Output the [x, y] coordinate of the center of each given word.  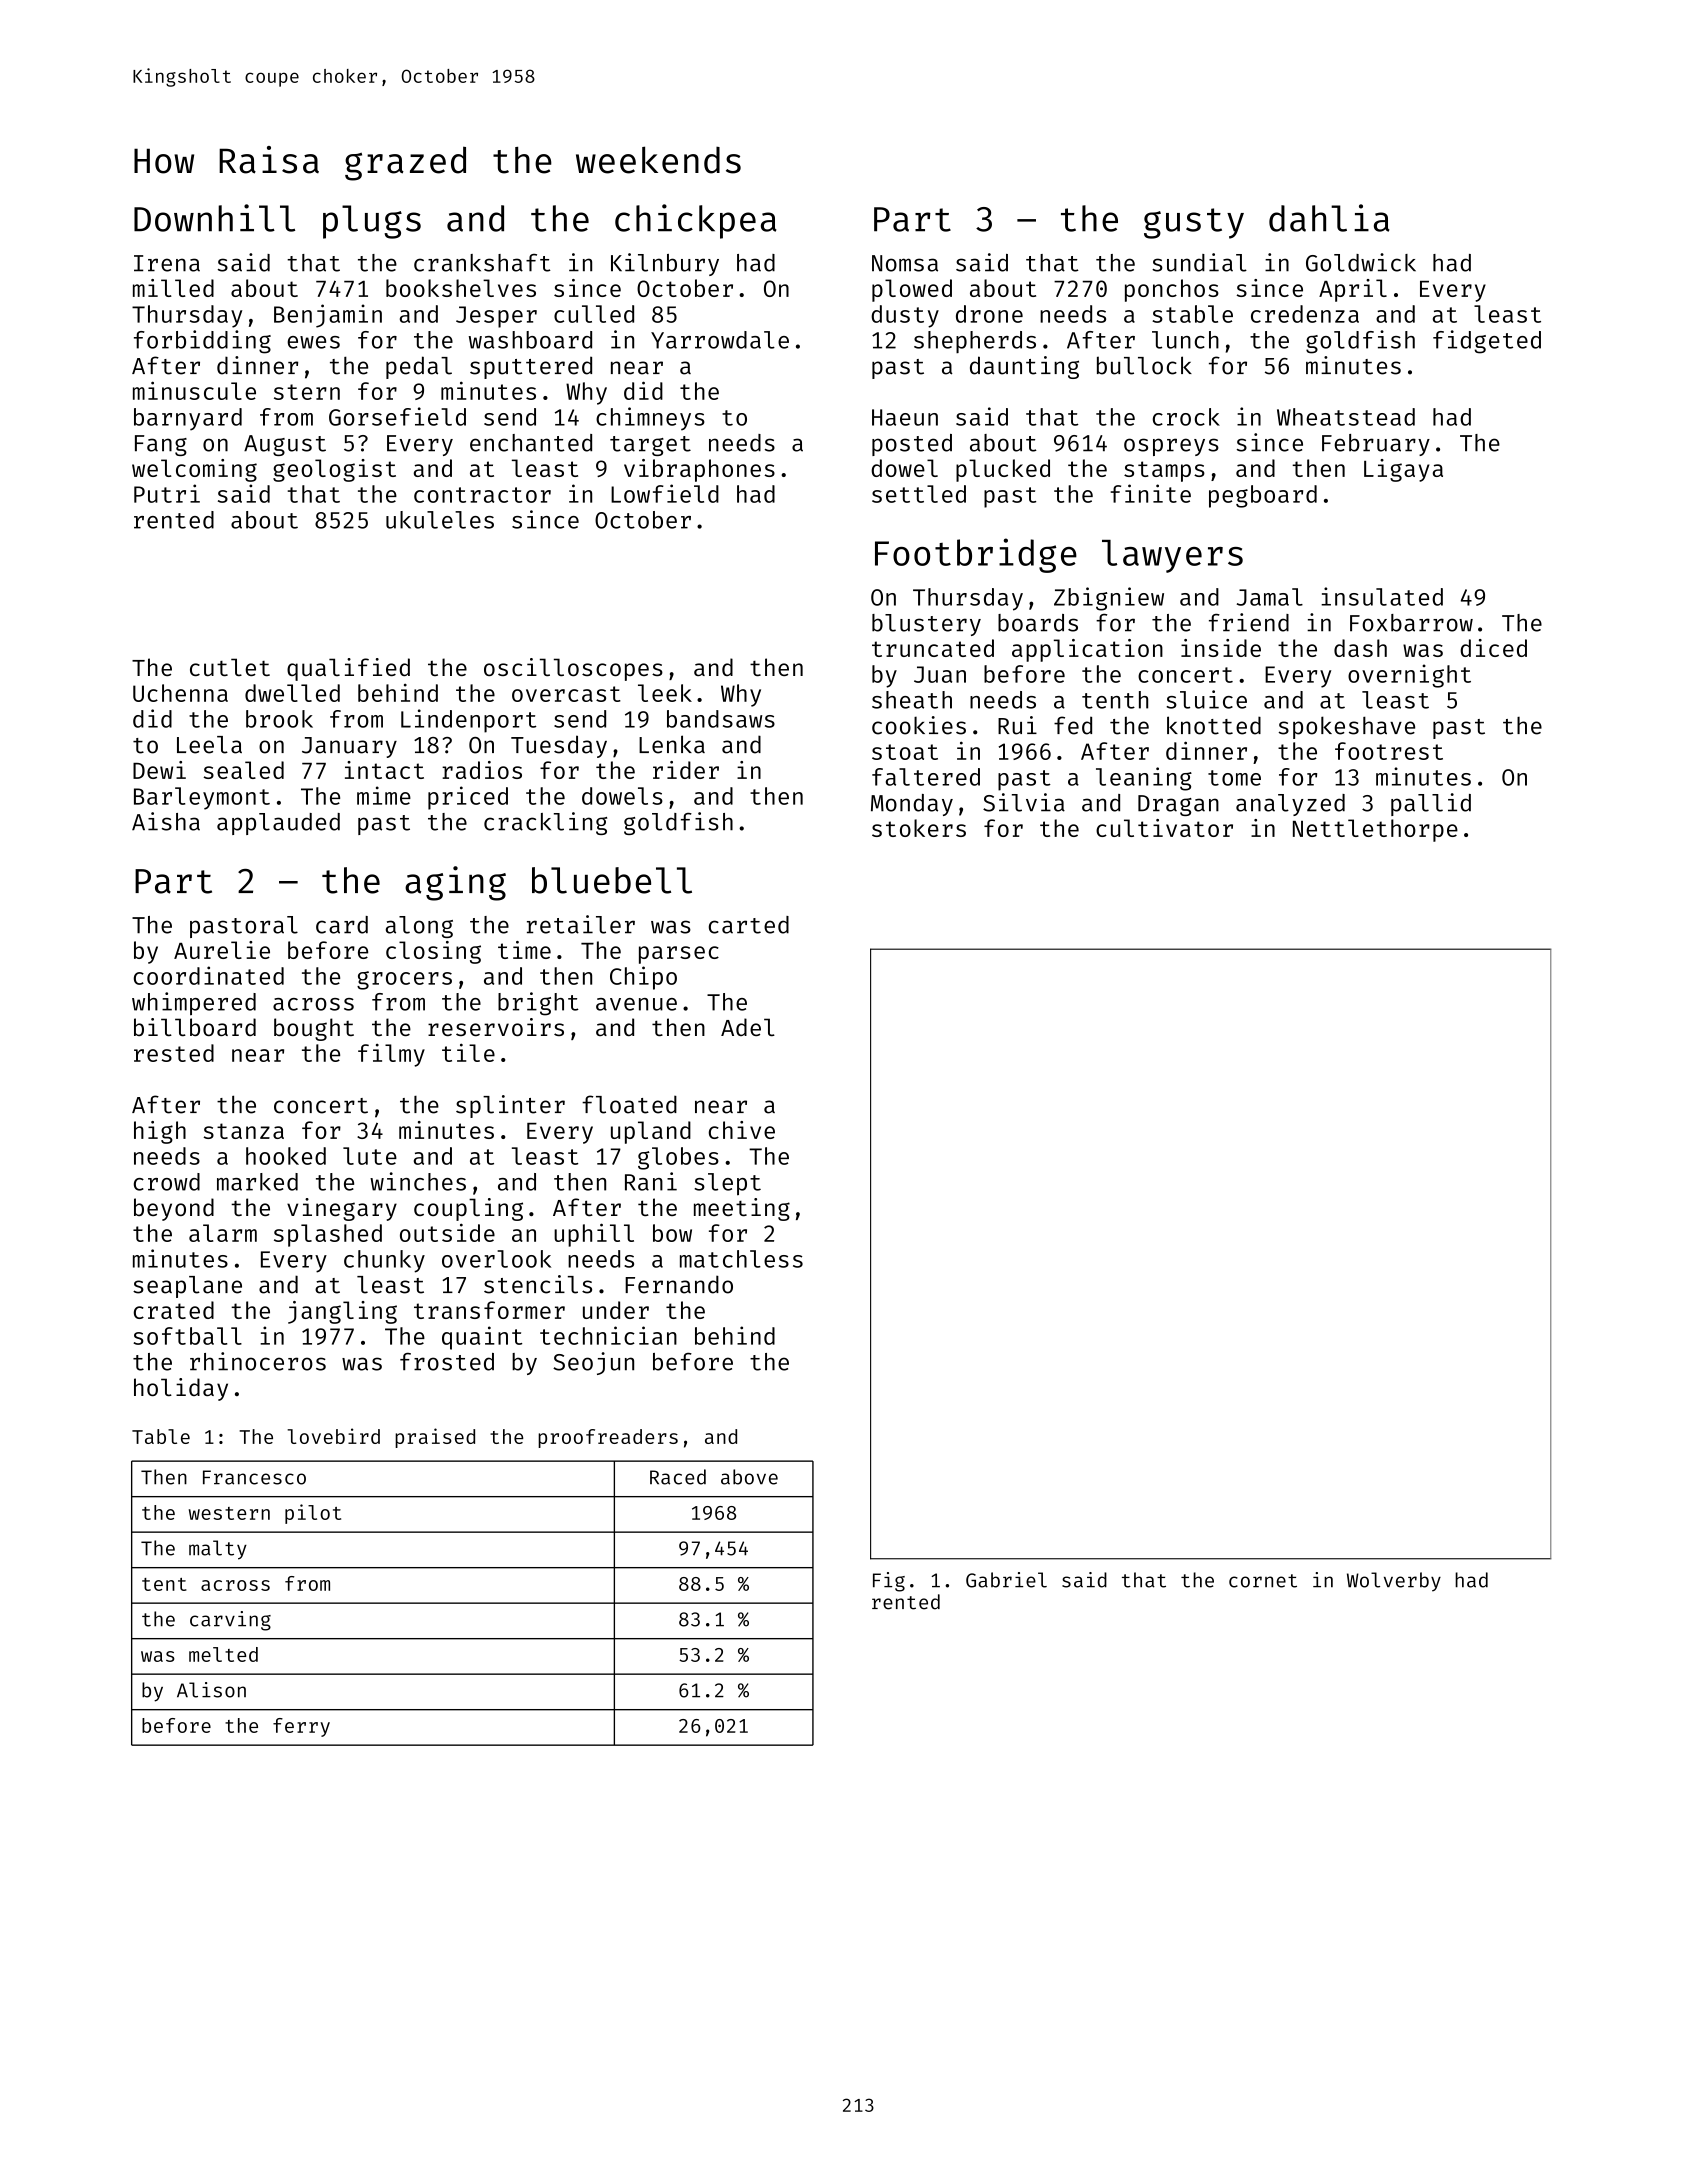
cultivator [1164, 828]
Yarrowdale [720, 340]
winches [418, 1181]
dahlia [1329, 218]
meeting [742, 1209]
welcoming [194, 470]
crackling [545, 823]
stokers [919, 828]
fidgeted [1487, 342]
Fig [889, 1582]
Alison [211, 1690]
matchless [741, 1259]
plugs [372, 222]
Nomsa [905, 263]
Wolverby [1394, 1582]
